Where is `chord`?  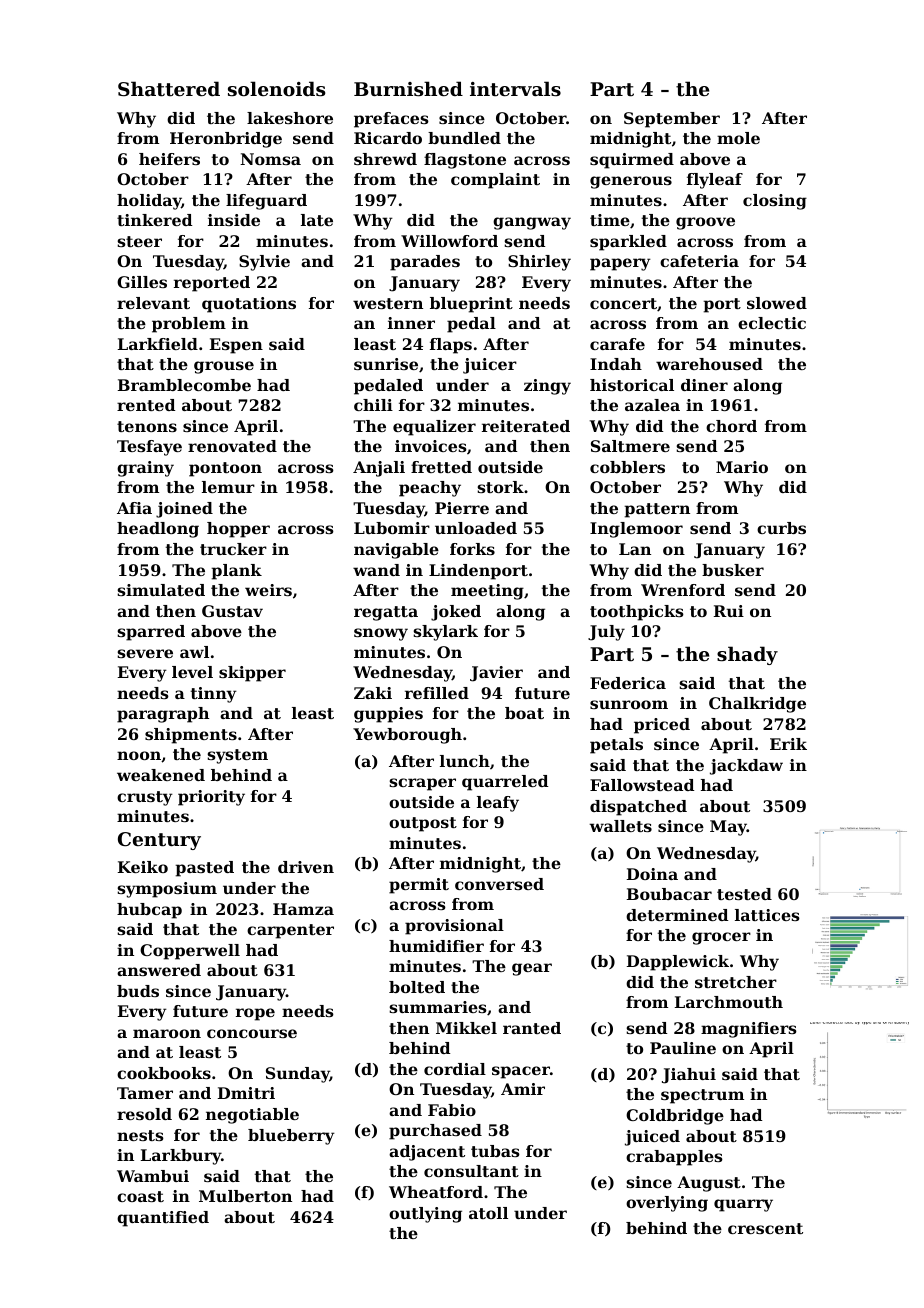 chord is located at coordinates (731, 426).
